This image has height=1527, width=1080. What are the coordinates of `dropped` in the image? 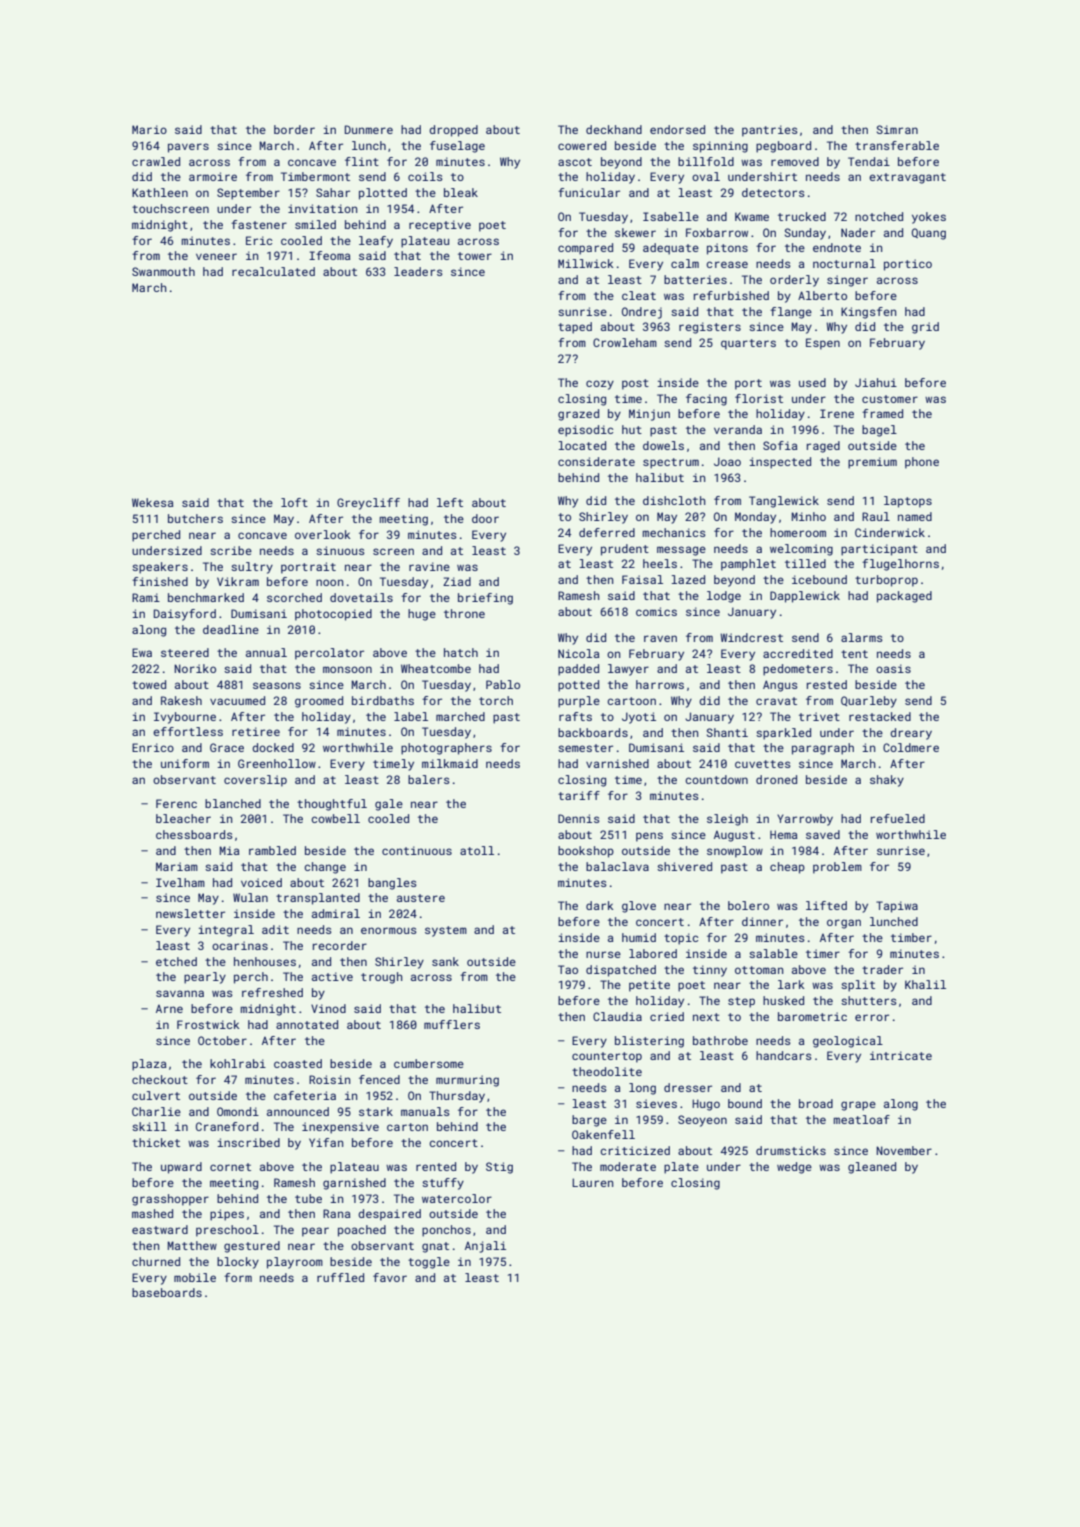 It's located at (453, 131).
